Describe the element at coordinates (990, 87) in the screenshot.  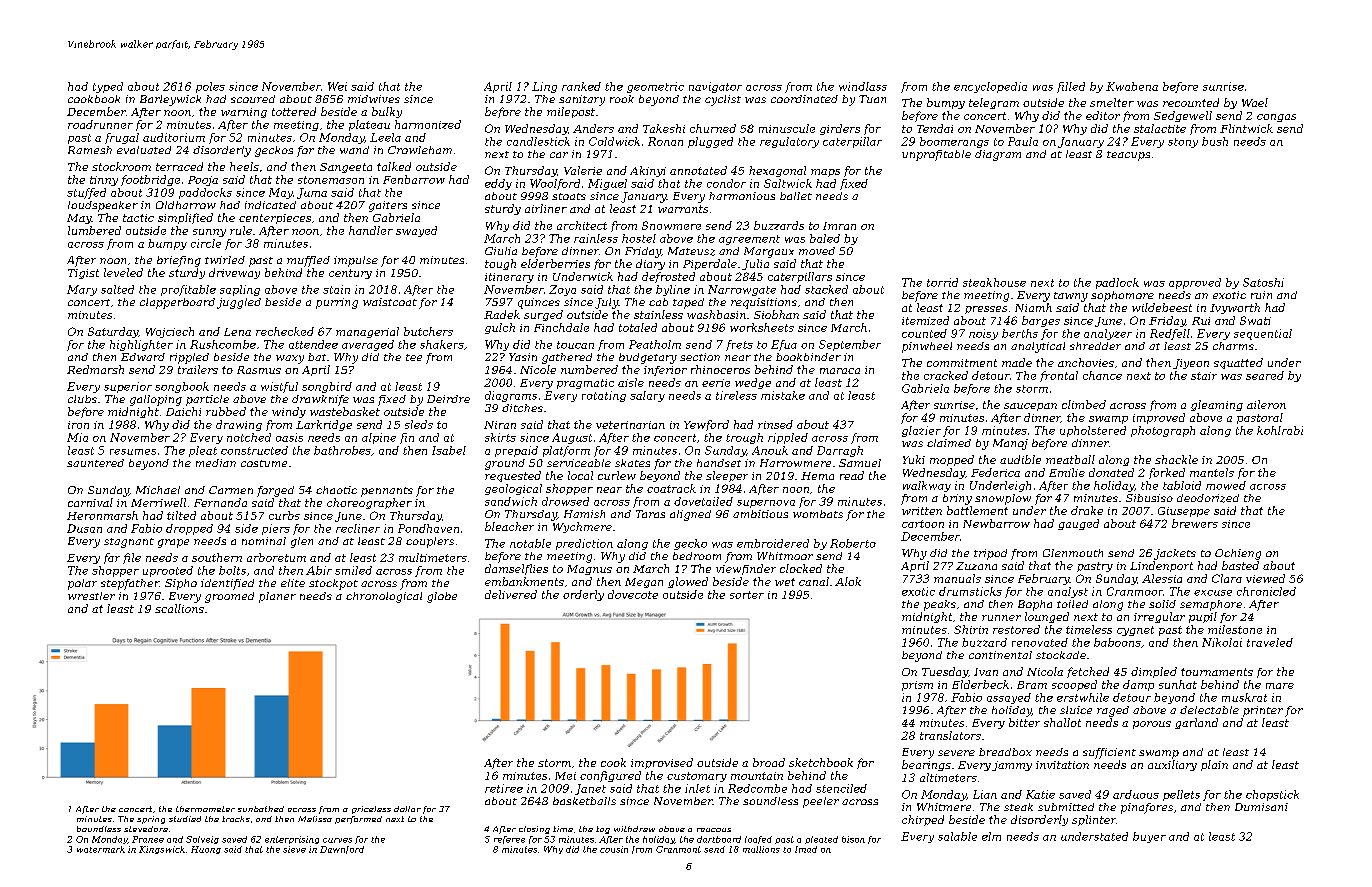
I see `encyclopedia` at that location.
